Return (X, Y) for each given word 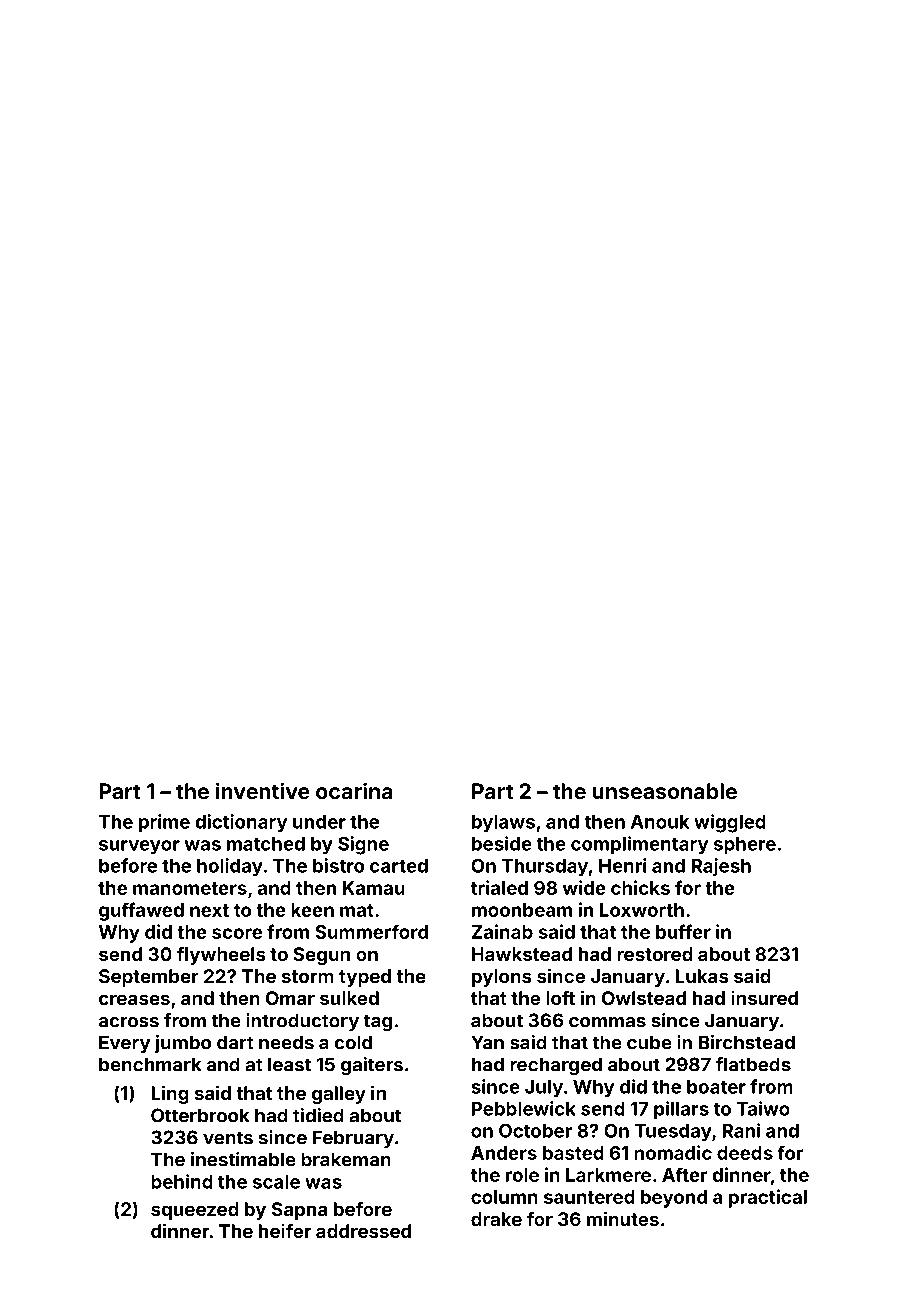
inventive (263, 790)
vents (228, 1138)
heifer (285, 1230)
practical (768, 1198)
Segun (321, 956)
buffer (683, 931)
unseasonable (665, 791)
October (535, 1130)
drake (496, 1219)
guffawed (141, 911)
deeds (745, 1153)
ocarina (354, 790)
